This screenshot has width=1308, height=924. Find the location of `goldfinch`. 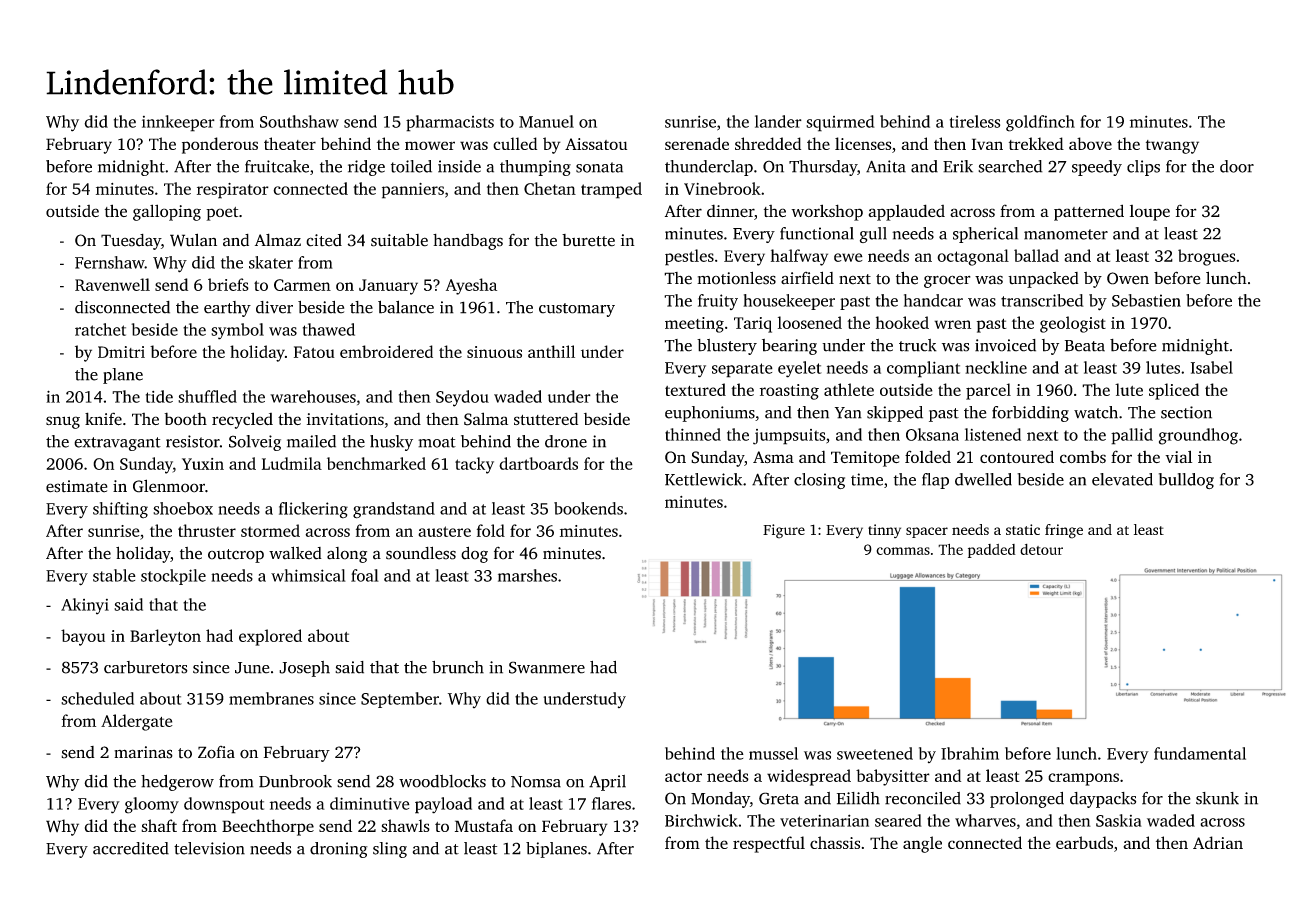

goldfinch is located at coordinates (1040, 123).
